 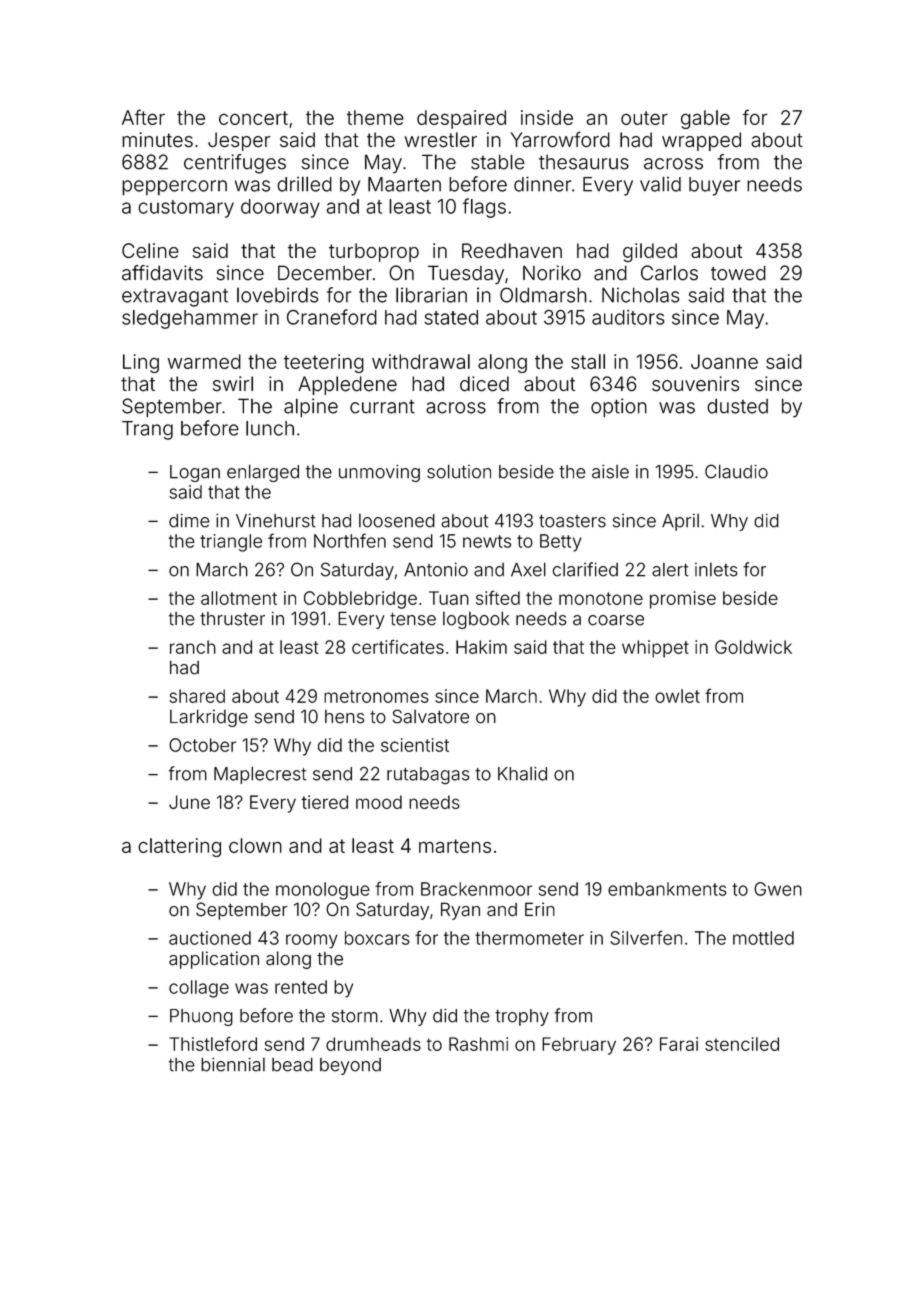 What do you see at coordinates (753, 647) in the image?
I see `Goldwick` at bounding box center [753, 647].
